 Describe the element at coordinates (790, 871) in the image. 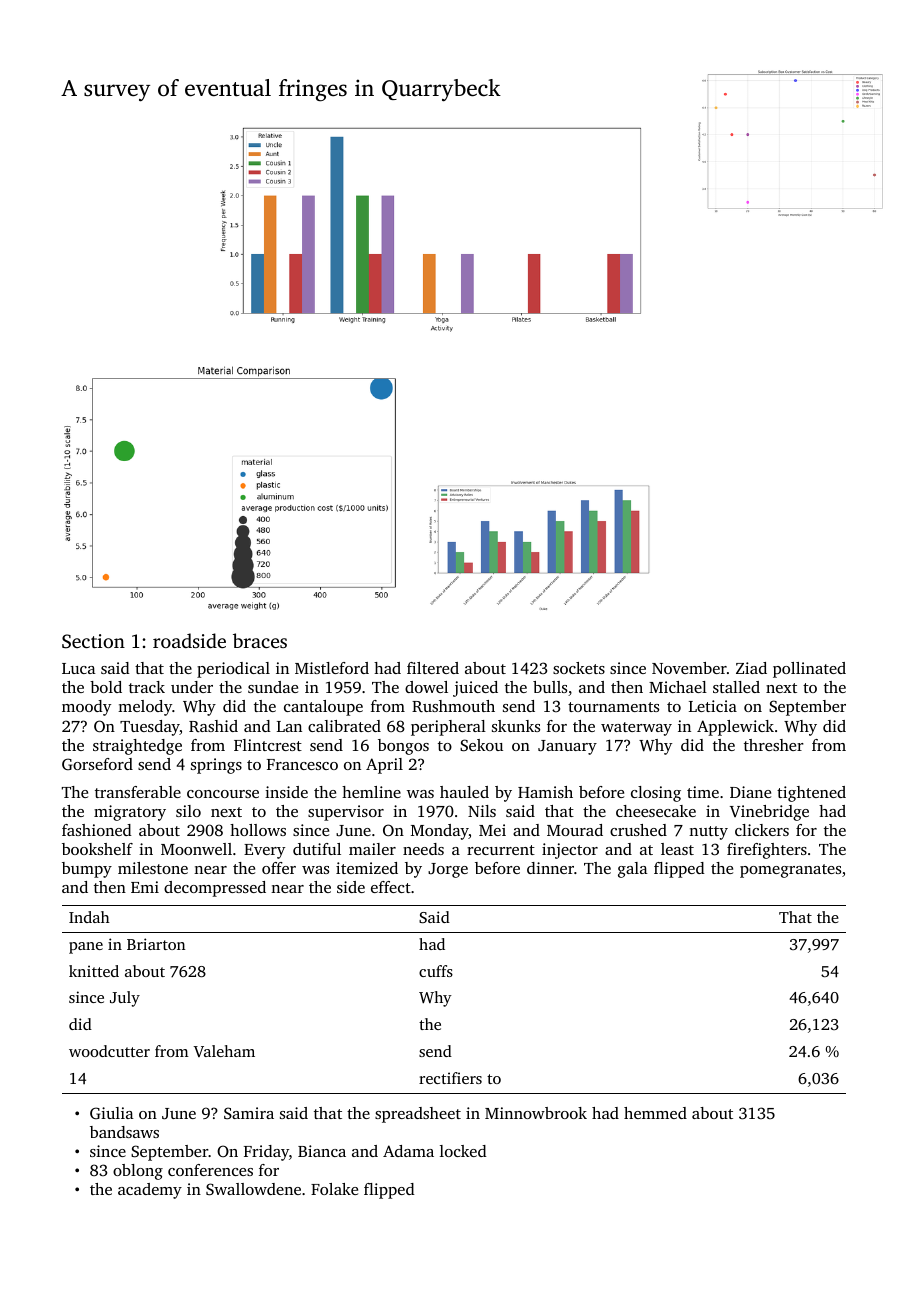

I see `pomegranates` at that location.
